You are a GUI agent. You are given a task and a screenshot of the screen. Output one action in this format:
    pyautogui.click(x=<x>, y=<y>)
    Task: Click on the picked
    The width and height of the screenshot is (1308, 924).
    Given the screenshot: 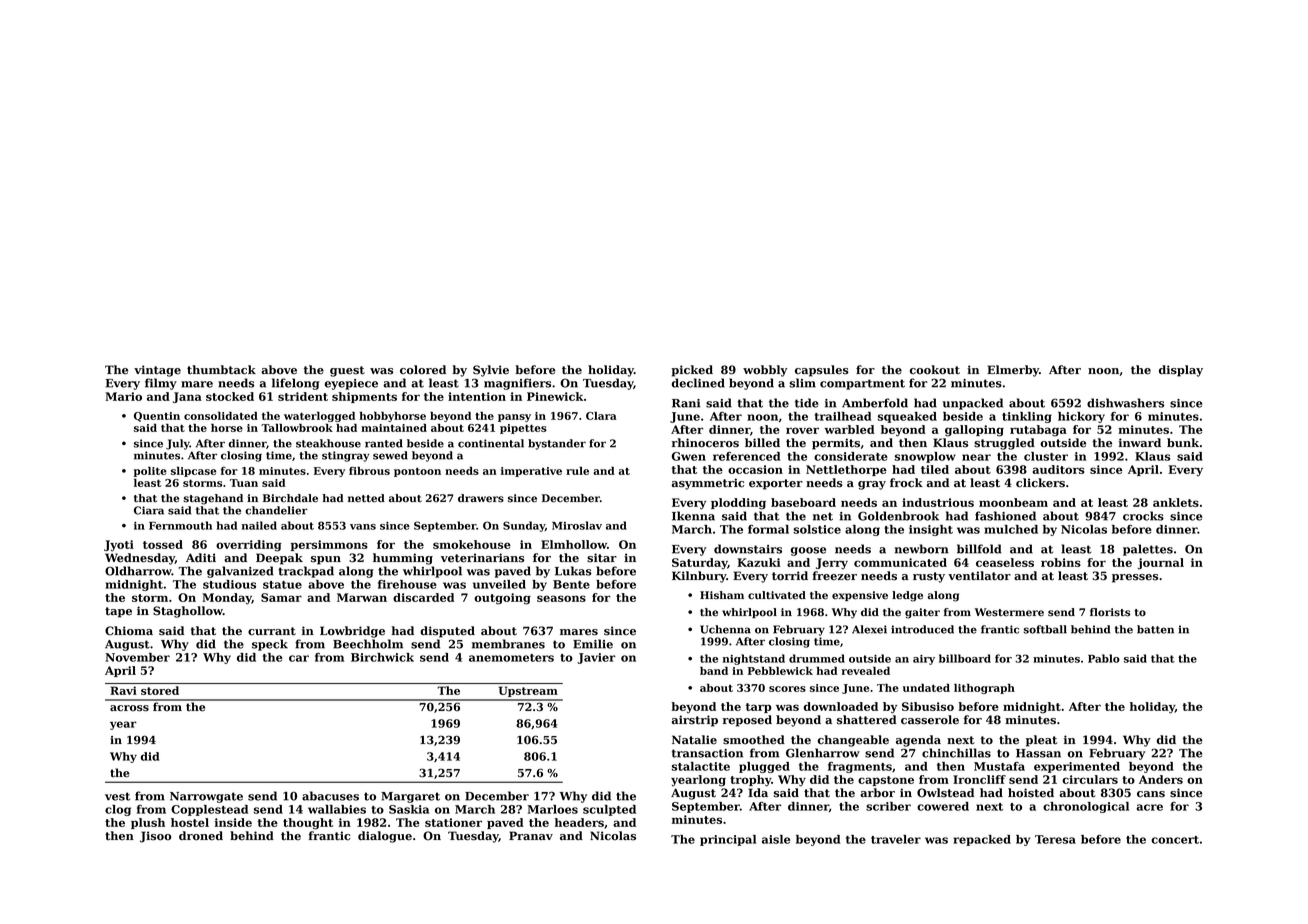 What is the action you would take?
    pyautogui.click(x=692, y=371)
